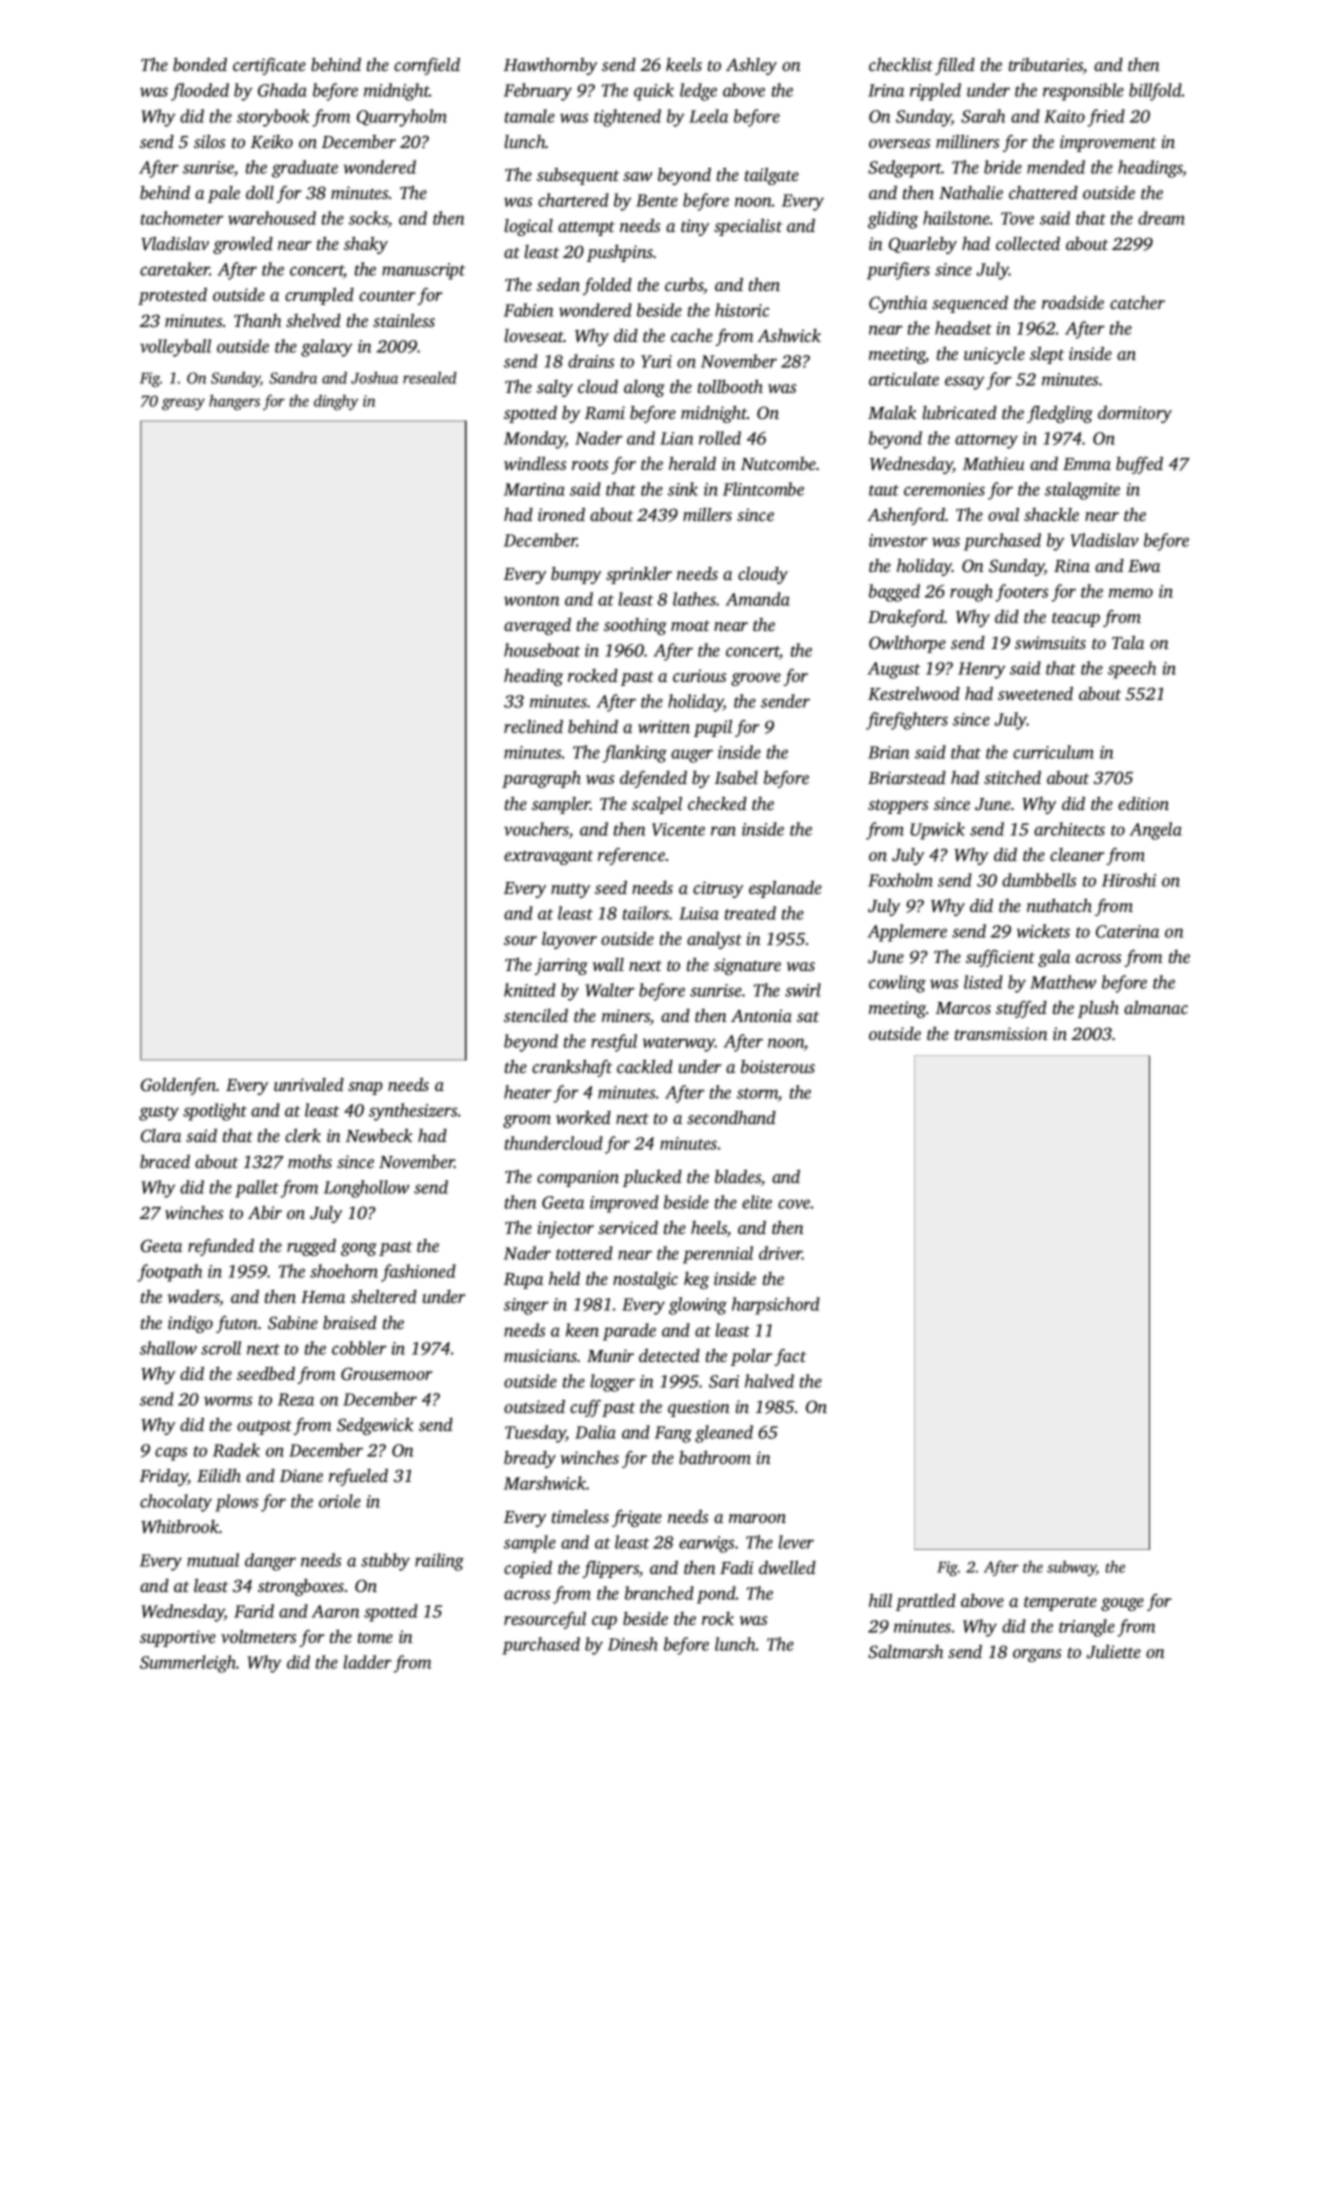 The image size is (1335, 2199). What do you see at coordinates (635, 626) in the image?
I see `soothing` at bounding box center [635, 626].
